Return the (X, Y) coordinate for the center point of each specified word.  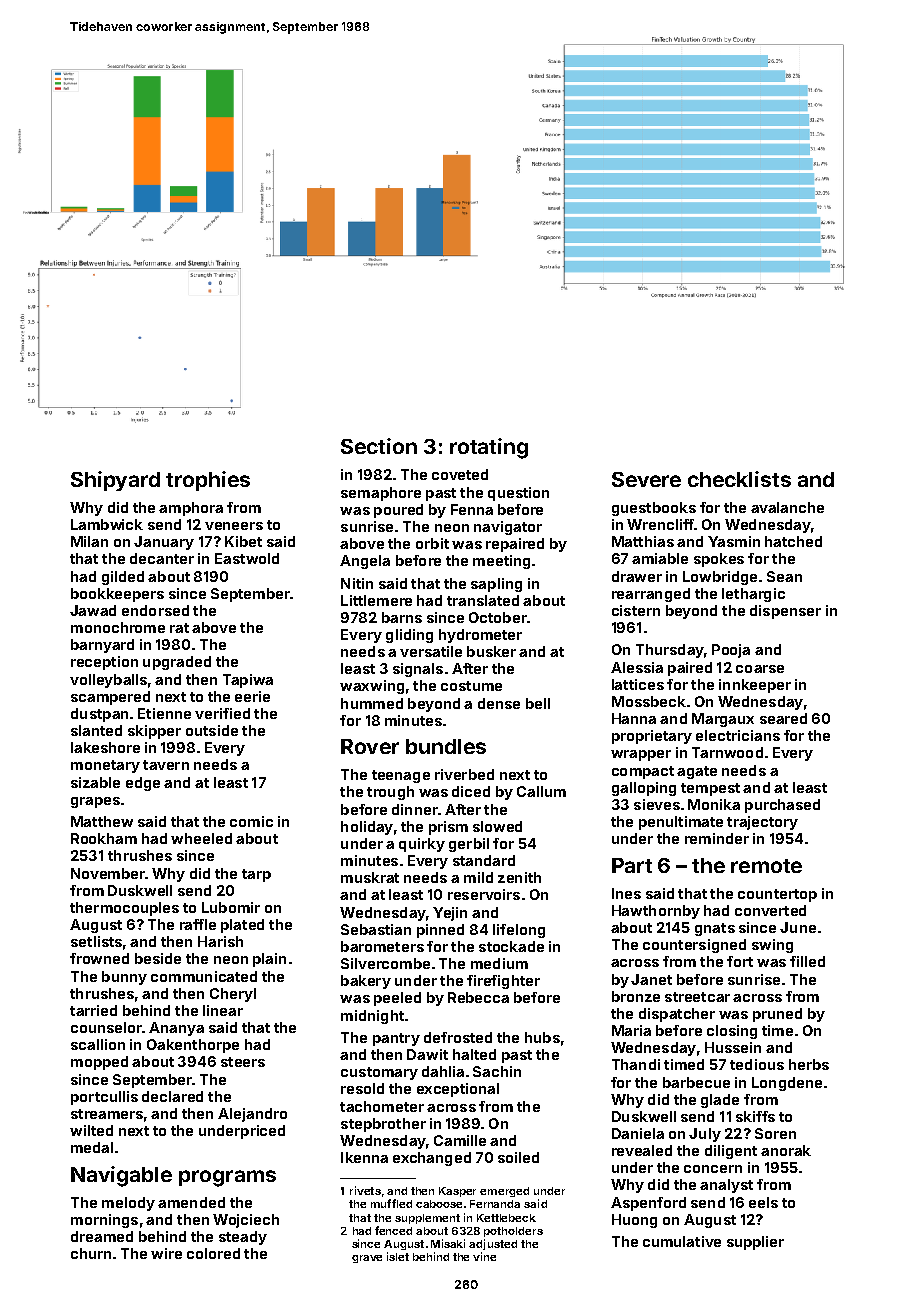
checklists (739, 479)
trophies (208, 481)
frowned (99, 958)
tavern (166, 765)
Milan (89, 541)
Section (379, 446)
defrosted (458, 1037)
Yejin (450, 914)
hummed (372, 703)
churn (91, 1253)
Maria (631, 1030)
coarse (760, 669)
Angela (365, 562)
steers (243, 1062)
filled (807, 961)
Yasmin (734, 541)
